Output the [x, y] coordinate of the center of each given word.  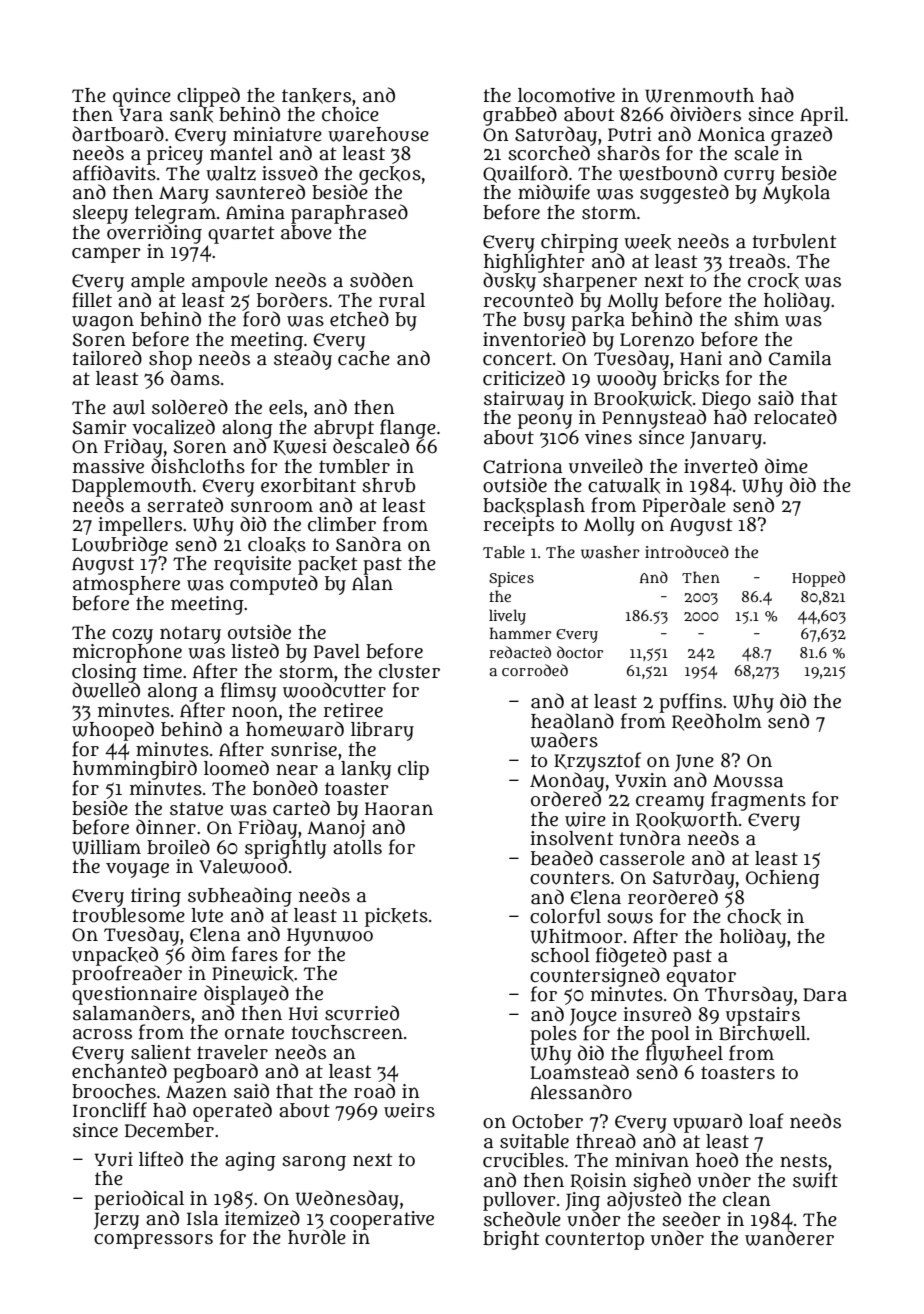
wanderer [789, 1238]
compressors [153, 1241]
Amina [255, 212]
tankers [316, 96]
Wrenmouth [699, 95]
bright [511, 1240]
